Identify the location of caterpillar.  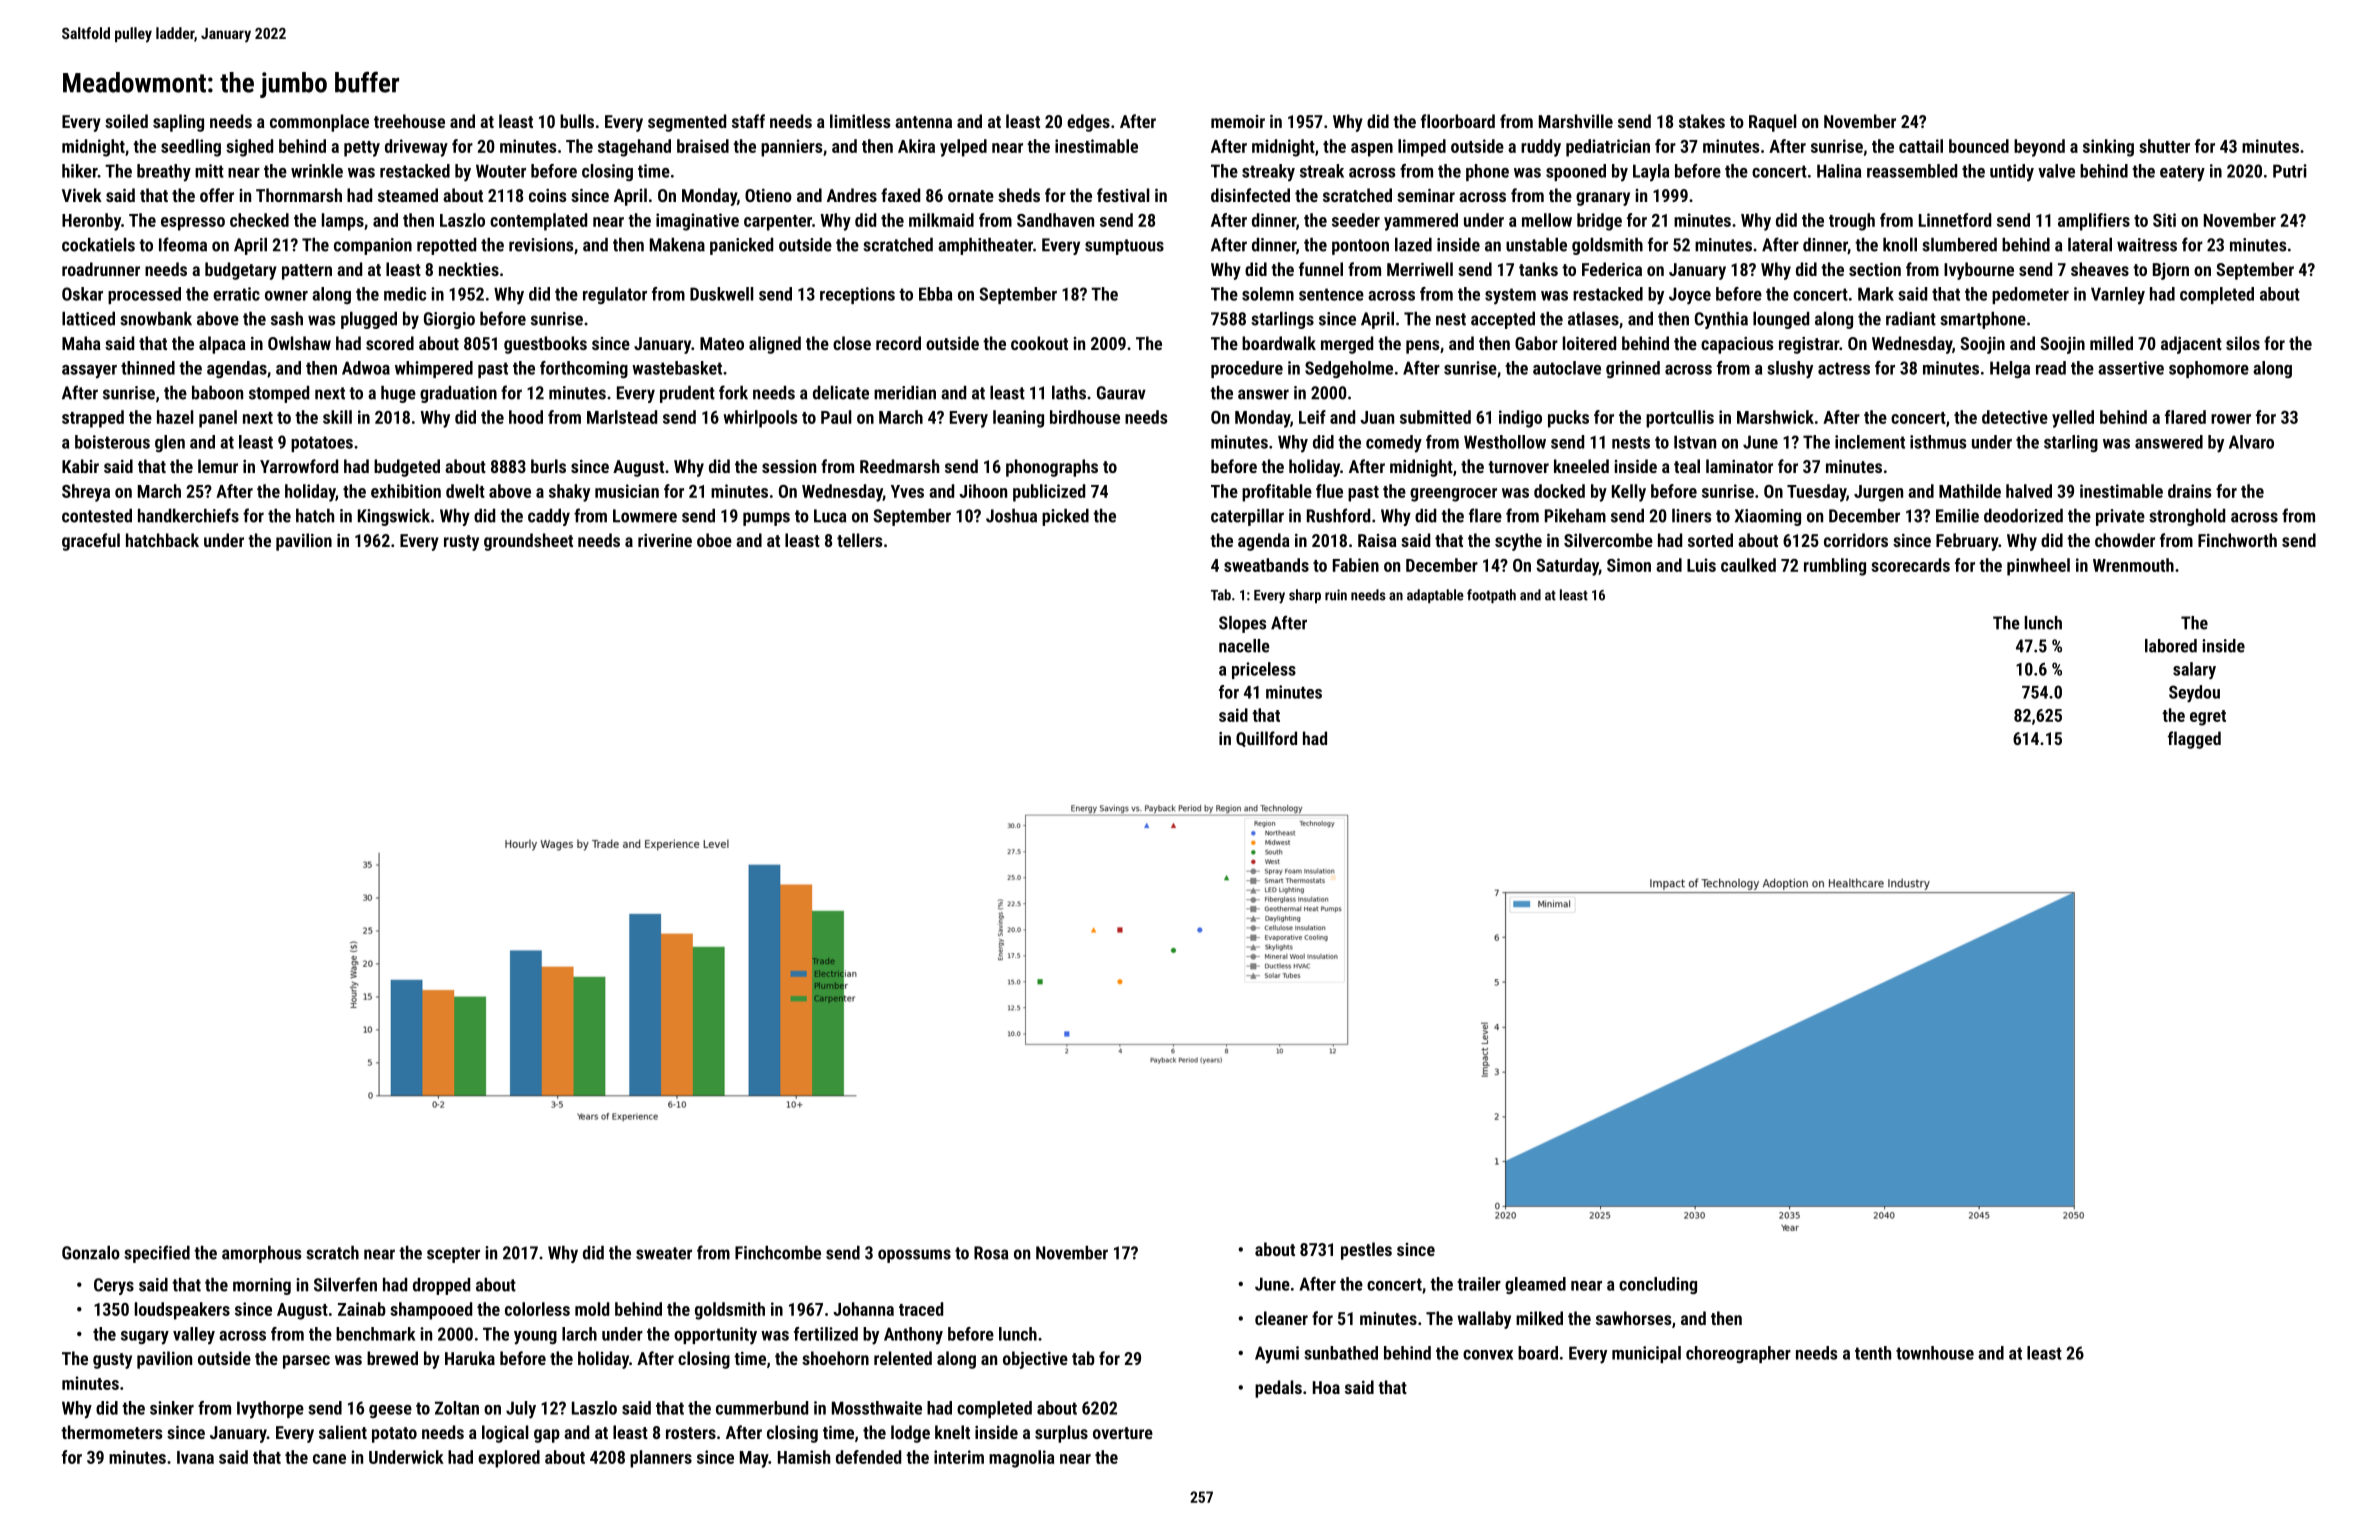
(1247, 517).
